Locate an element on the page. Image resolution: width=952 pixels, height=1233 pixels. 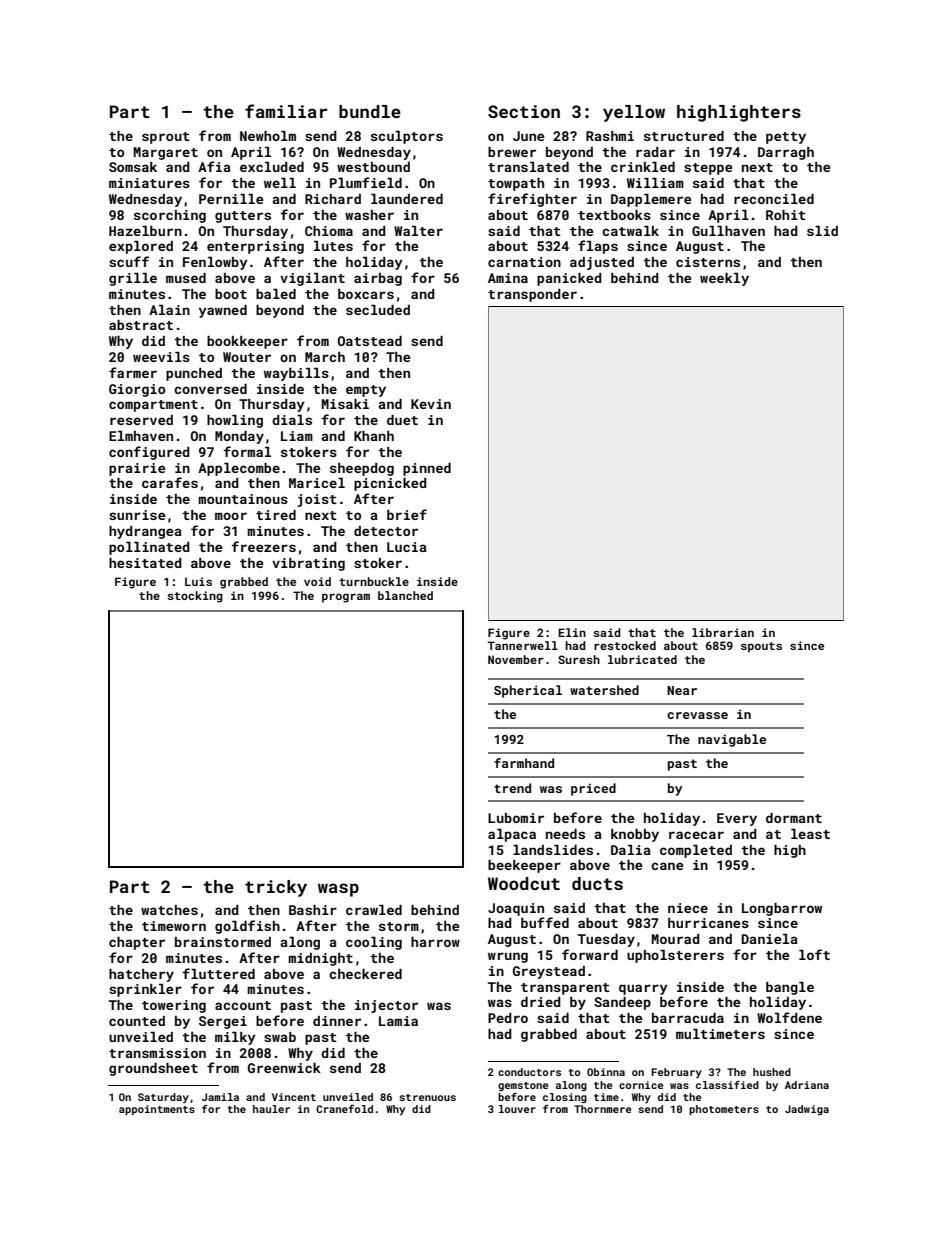
gutters is located at coordinates (243, 217).
